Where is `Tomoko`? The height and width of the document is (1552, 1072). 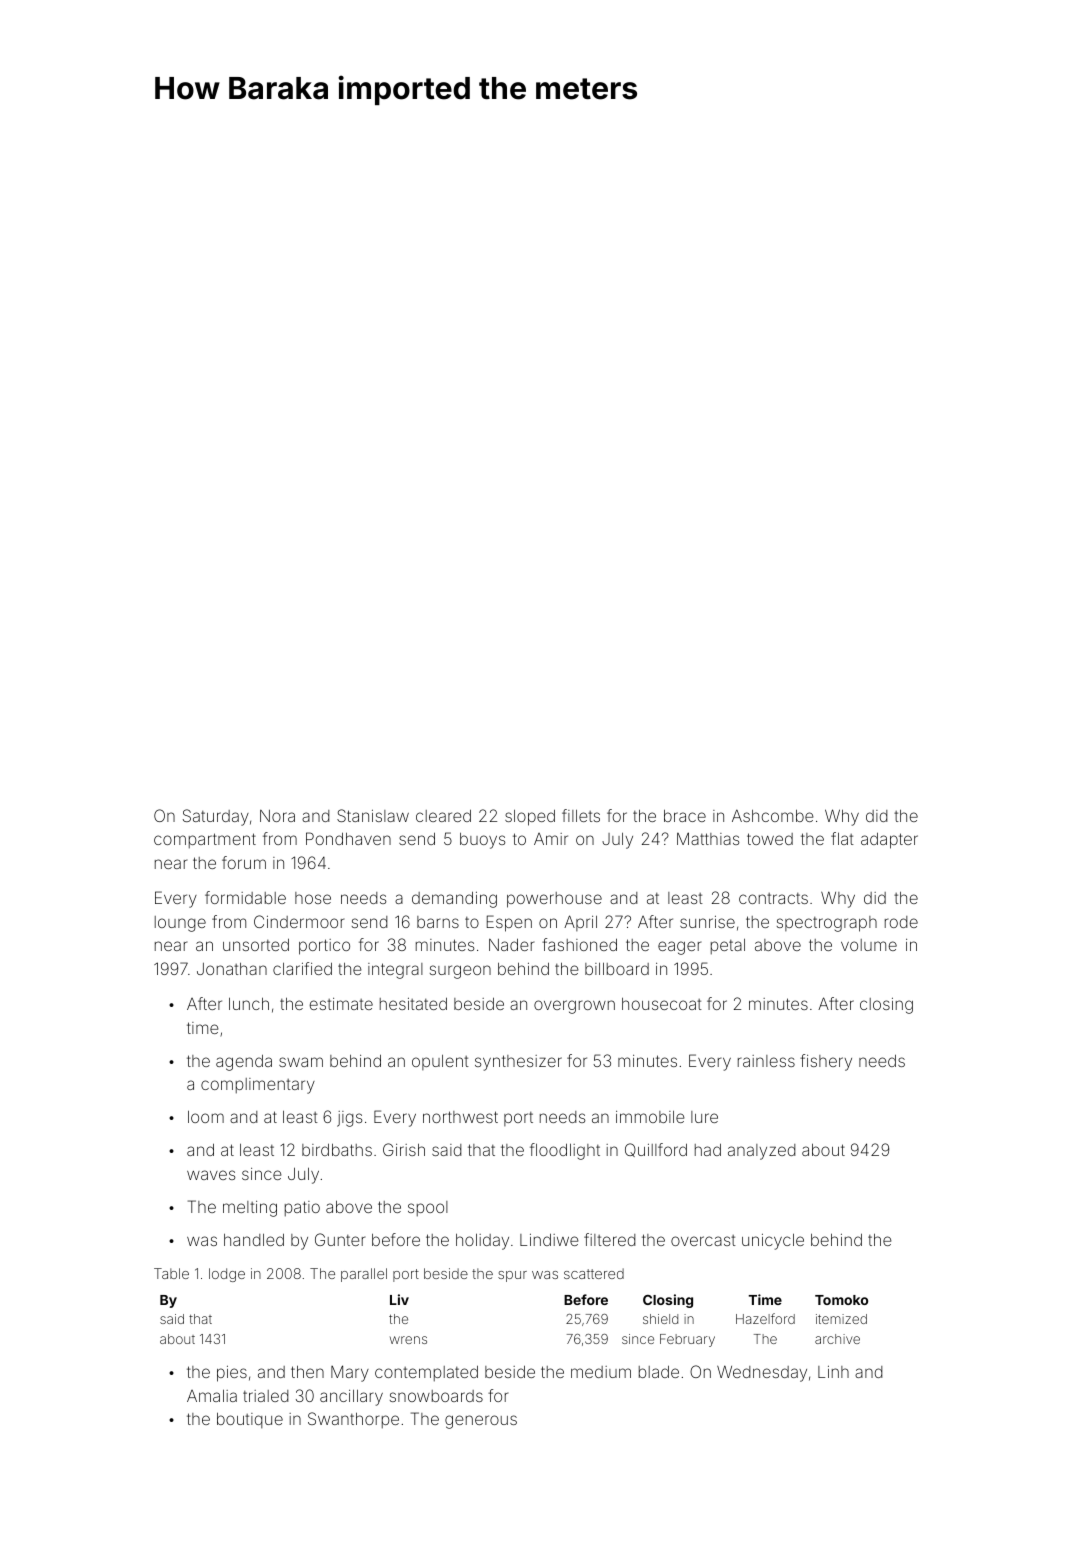 Tomoko is located at coordinates (841, 1300).
